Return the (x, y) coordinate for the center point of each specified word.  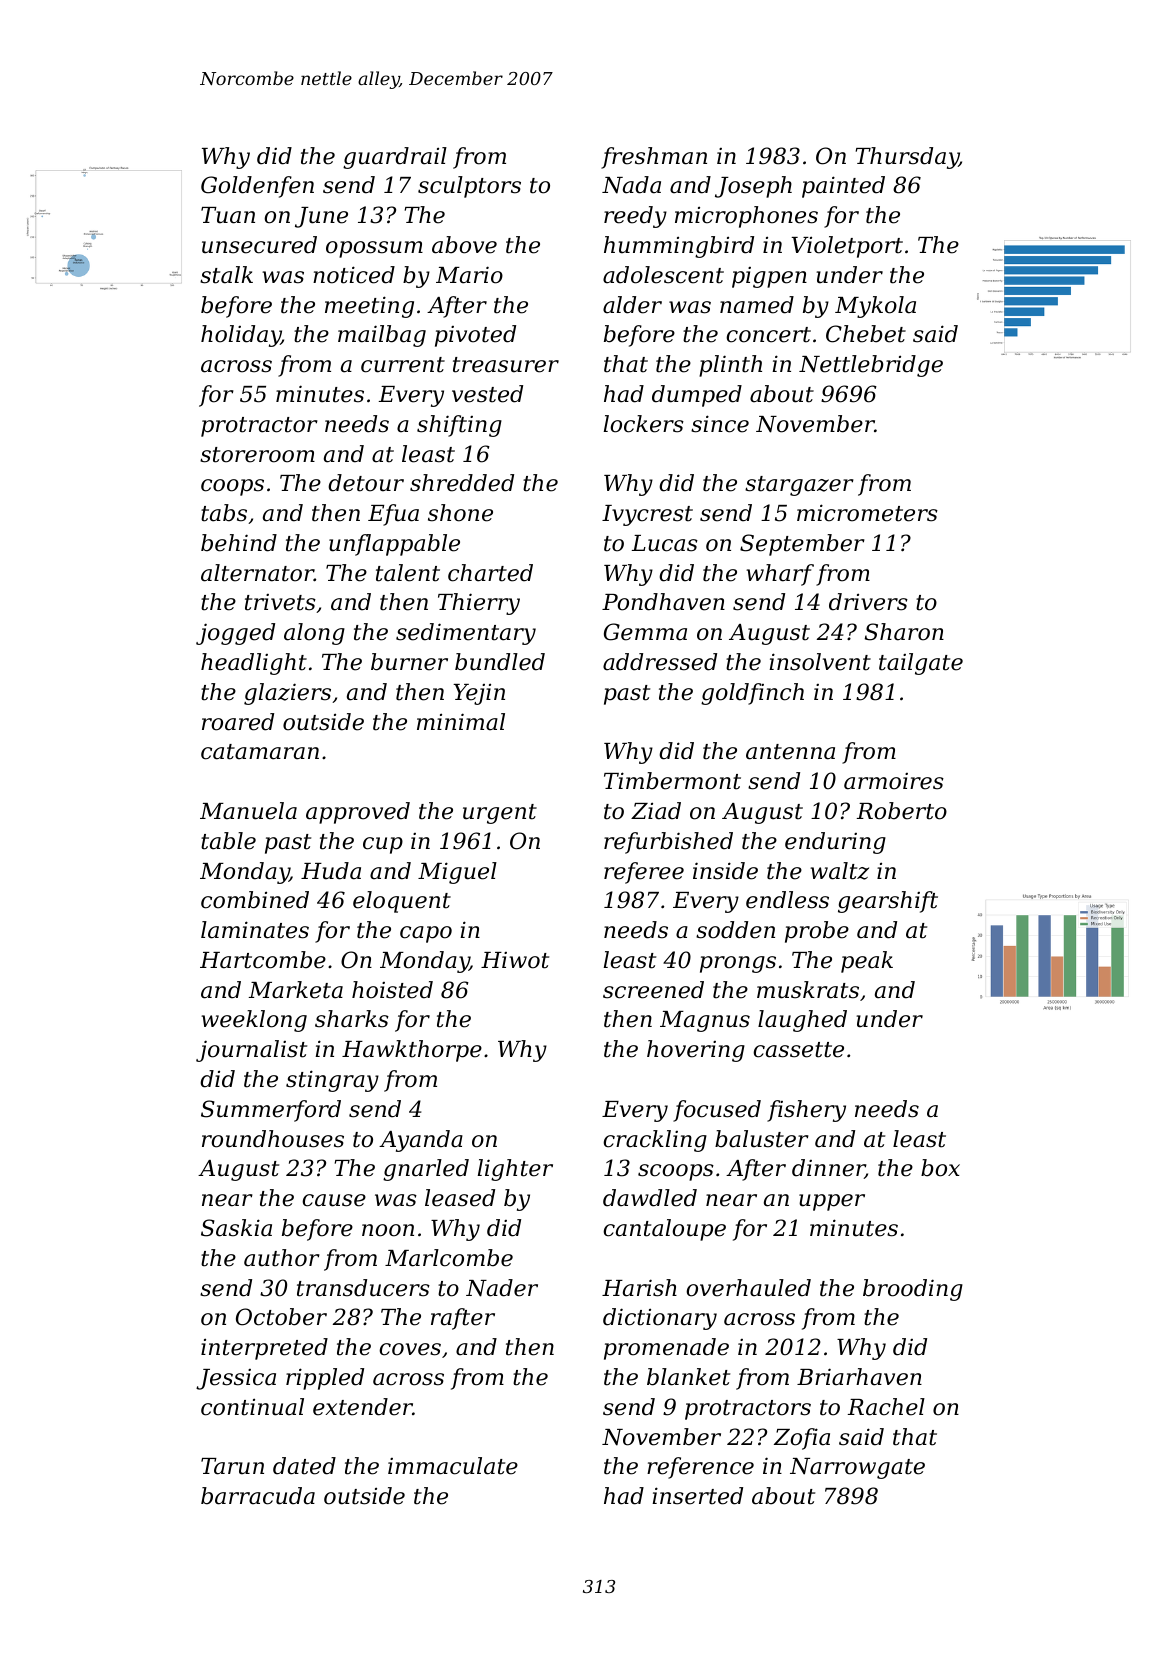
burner (409, 662)
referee (644, 873)
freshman (654, 158)
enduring (835, 843)
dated (304, 1466)
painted (843, 187)
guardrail (395, 158)
